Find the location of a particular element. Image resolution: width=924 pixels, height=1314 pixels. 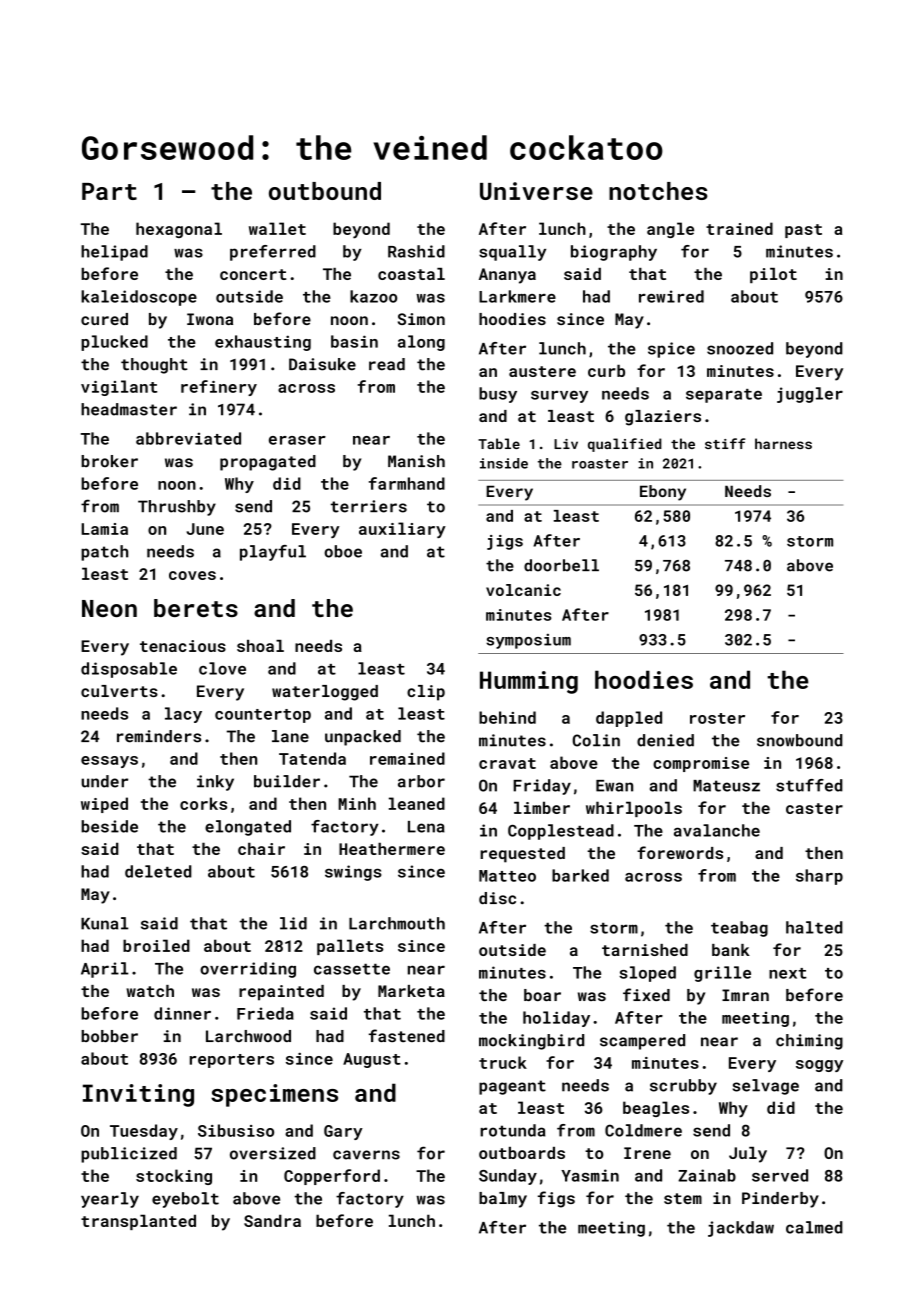

dappled is located at coordinates (629, 719).
